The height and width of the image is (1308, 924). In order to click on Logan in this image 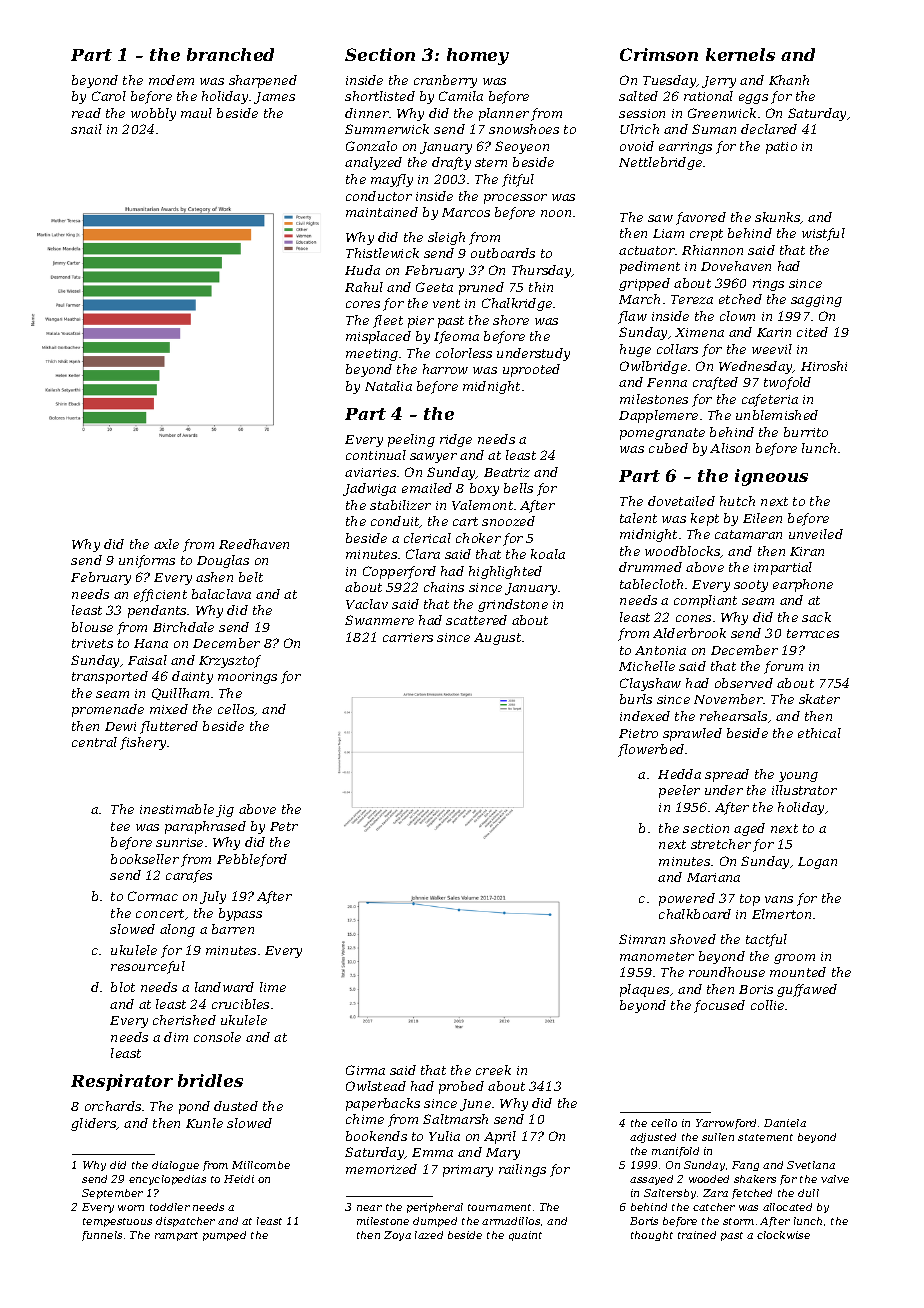, I will do `click(817, 863)`.
